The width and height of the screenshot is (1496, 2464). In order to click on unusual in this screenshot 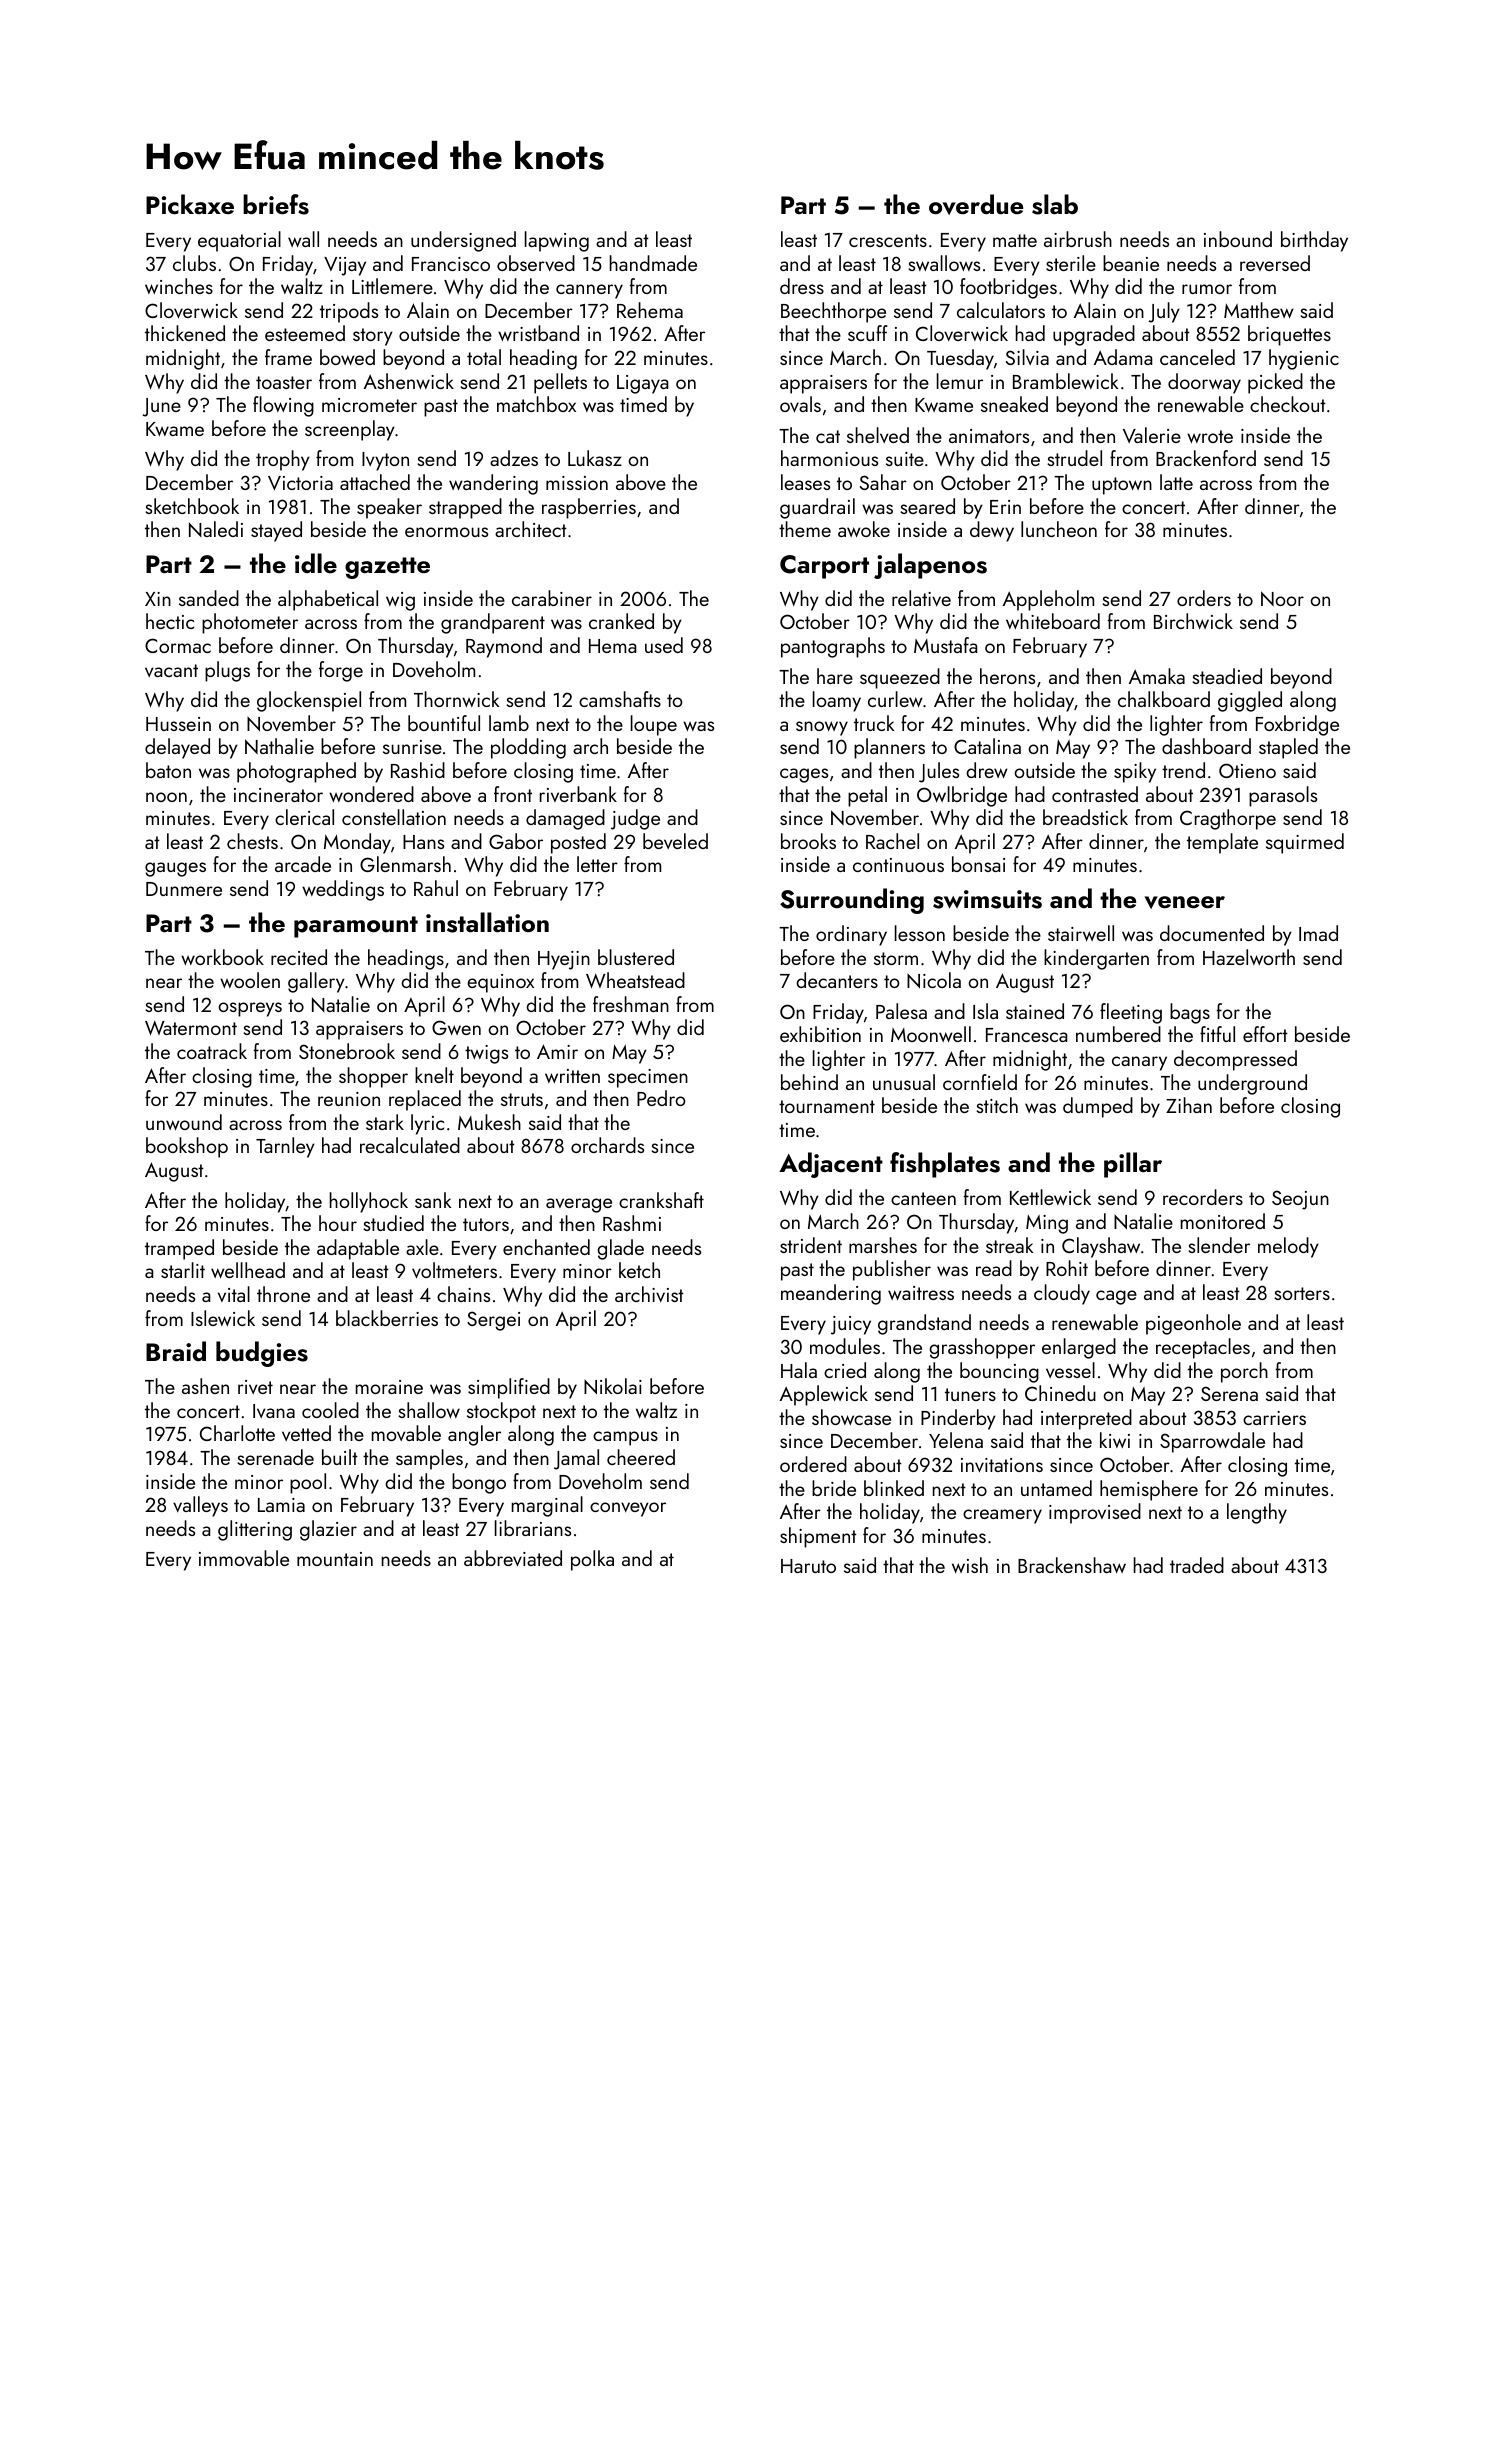, I will do `click(904, 1082)`.
